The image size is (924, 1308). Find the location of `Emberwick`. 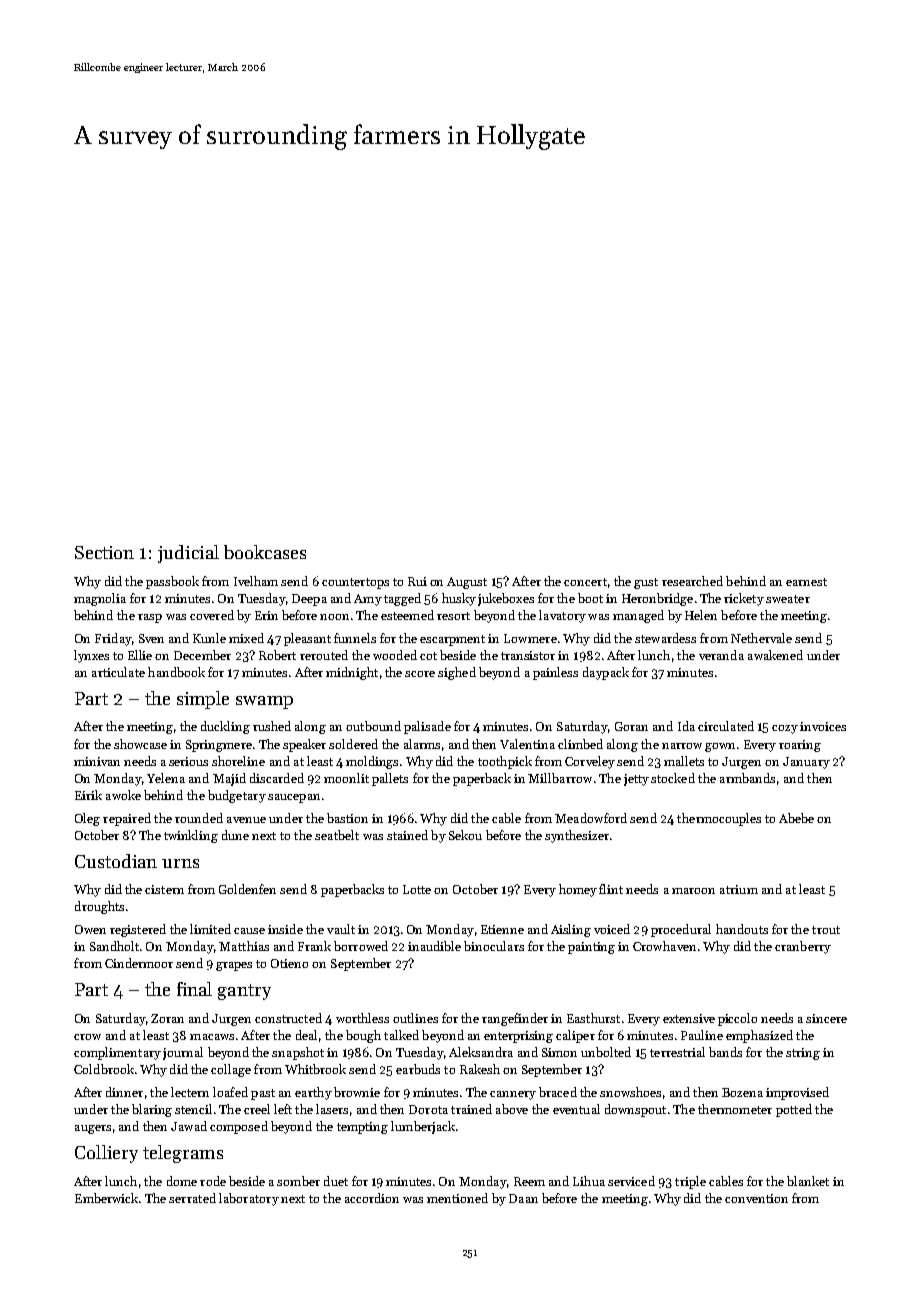

Emberwick is located at coordinates (106, 1198).
